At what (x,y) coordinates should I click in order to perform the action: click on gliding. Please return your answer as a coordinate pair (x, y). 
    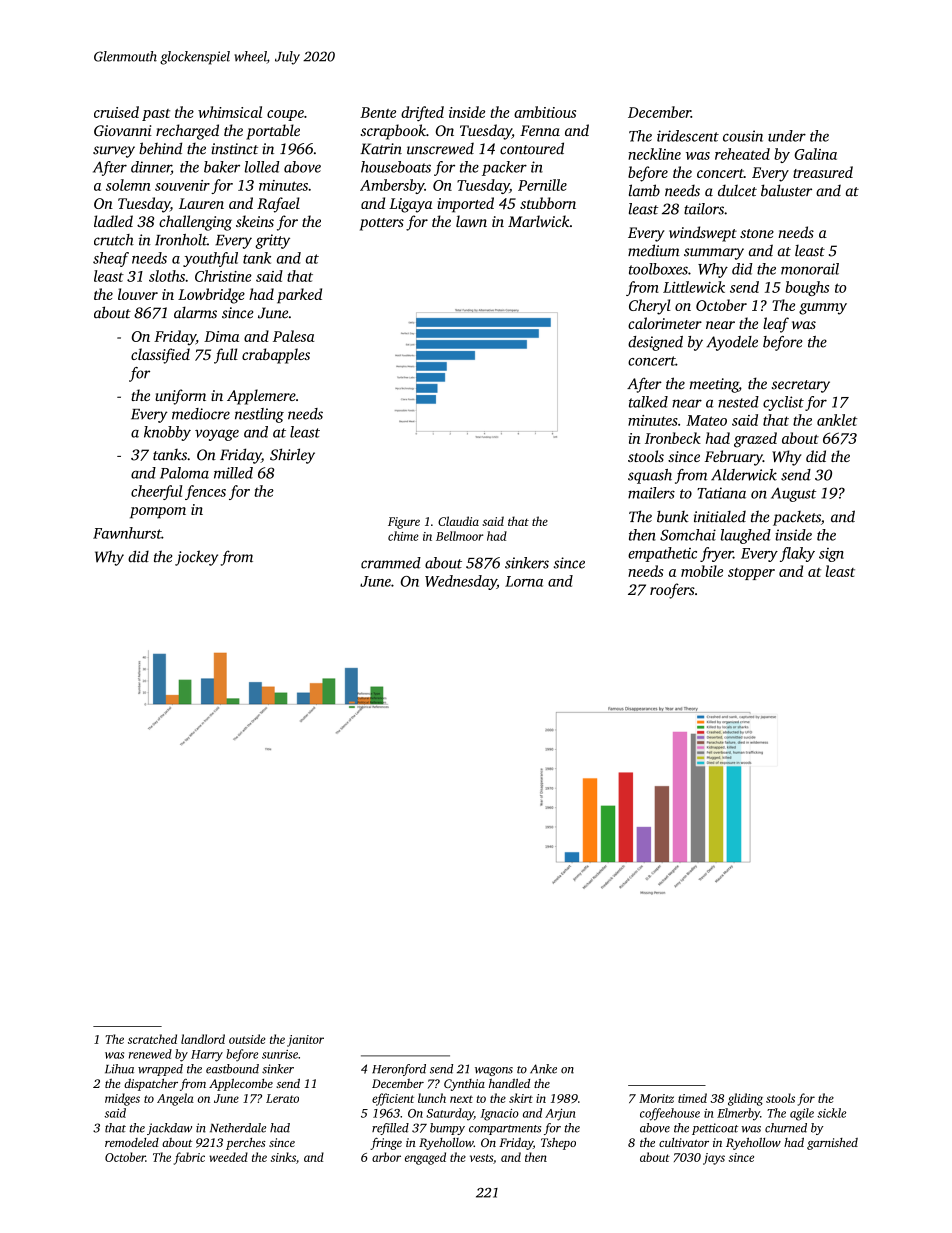
    Looking at the image, I should click on (745, 1099).
